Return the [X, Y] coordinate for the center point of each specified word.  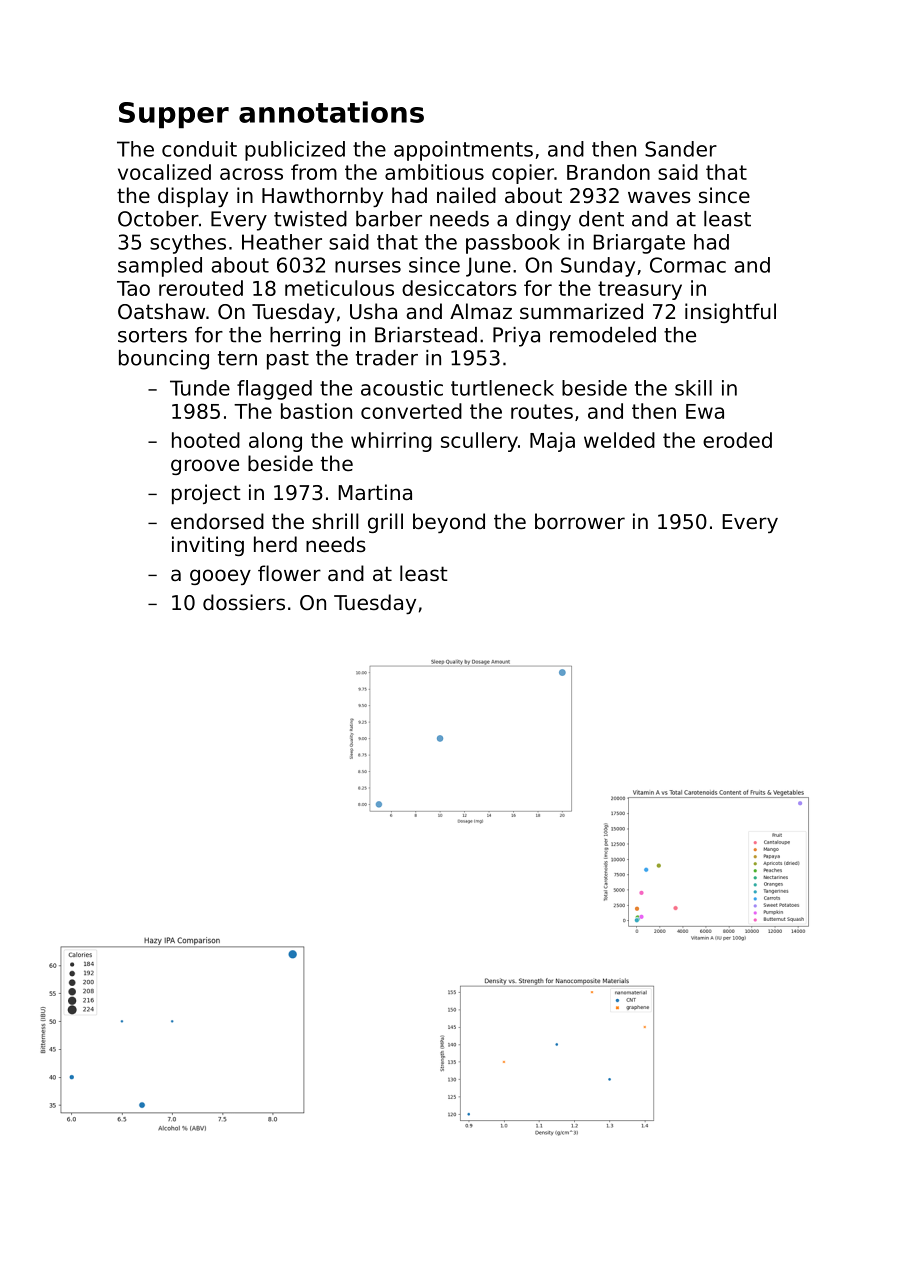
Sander [681, 149]
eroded [737, 440]
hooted [206, 440]
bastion [316, 411]
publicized [295, 151]
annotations [331, 112]
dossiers [244, 602]
